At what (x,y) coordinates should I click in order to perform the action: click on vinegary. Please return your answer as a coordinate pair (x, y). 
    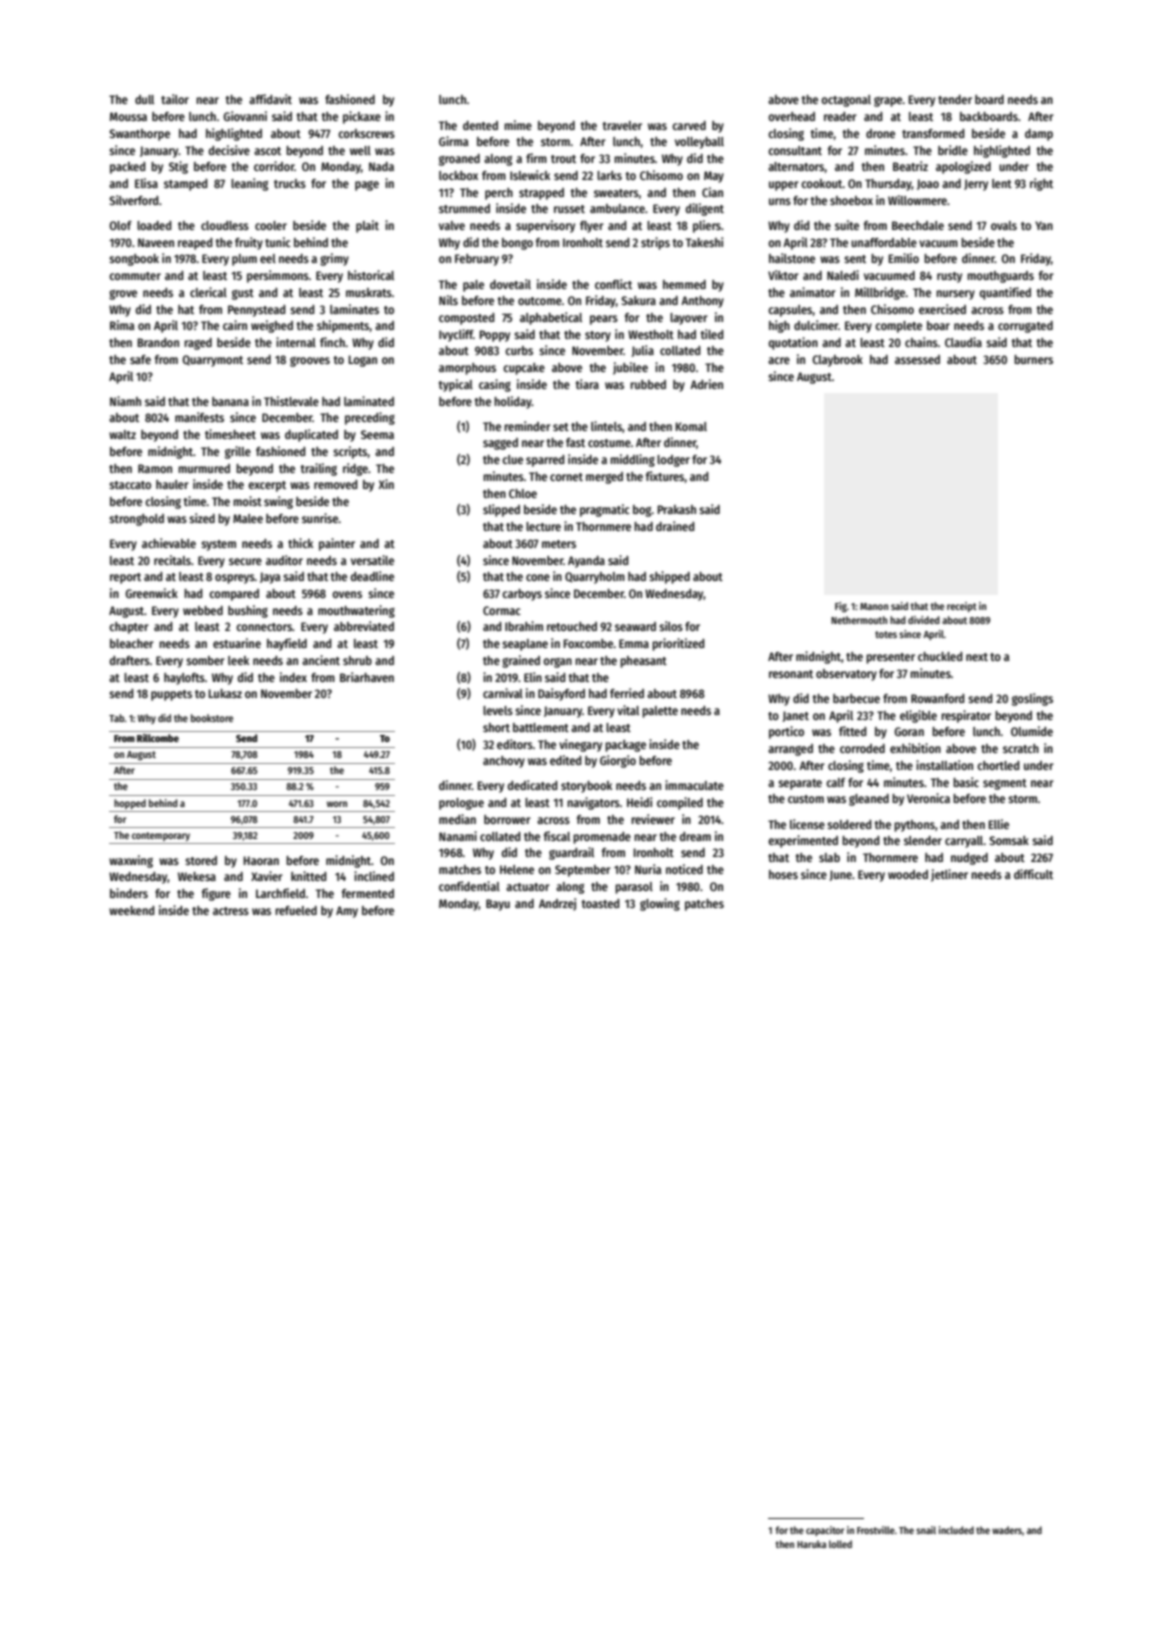
    Looking at the image, I should click on (580, 745).
